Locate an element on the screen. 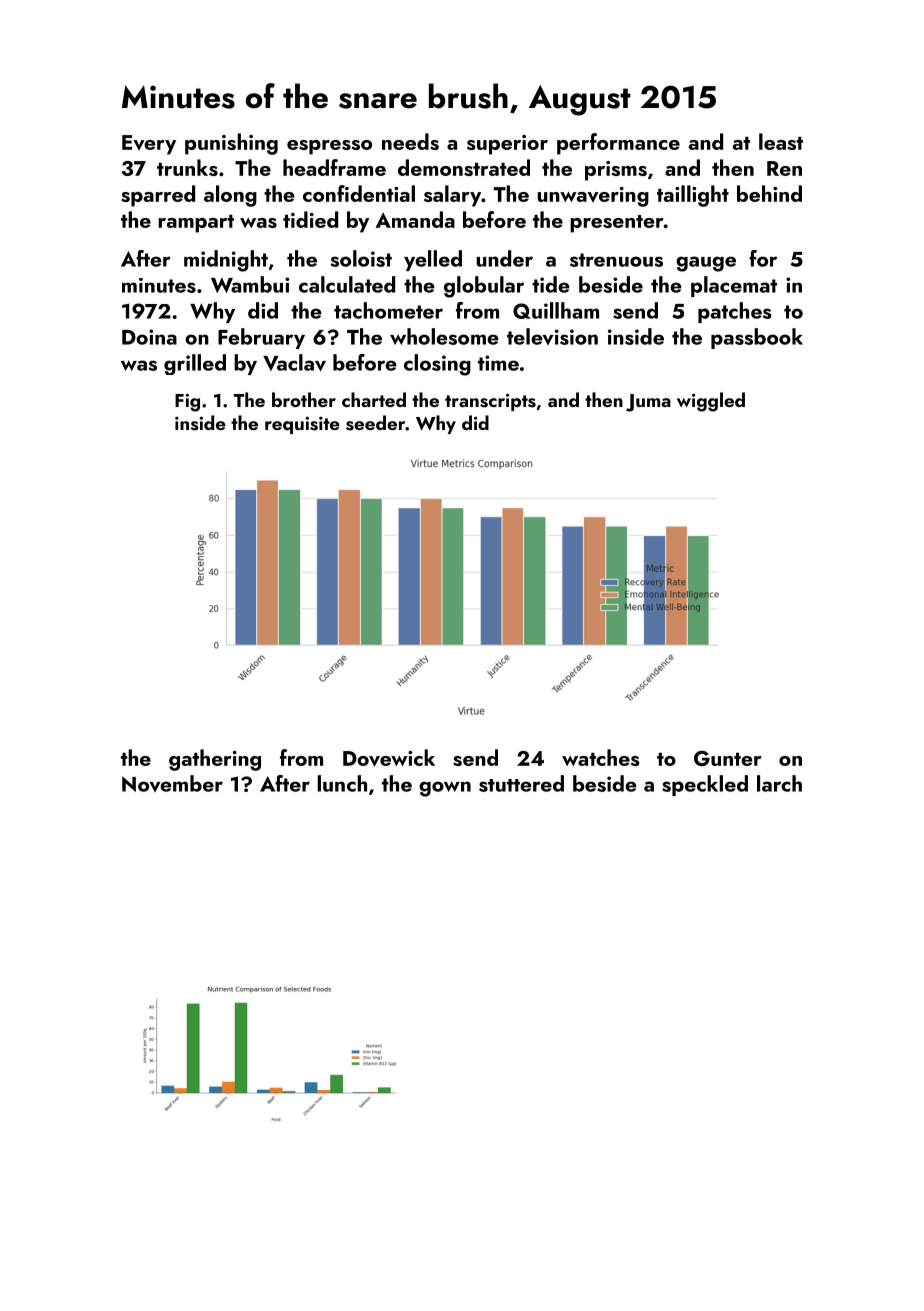 This screenshot has width=924, height=1311. Wambui is located at coordinates (250, 284).
